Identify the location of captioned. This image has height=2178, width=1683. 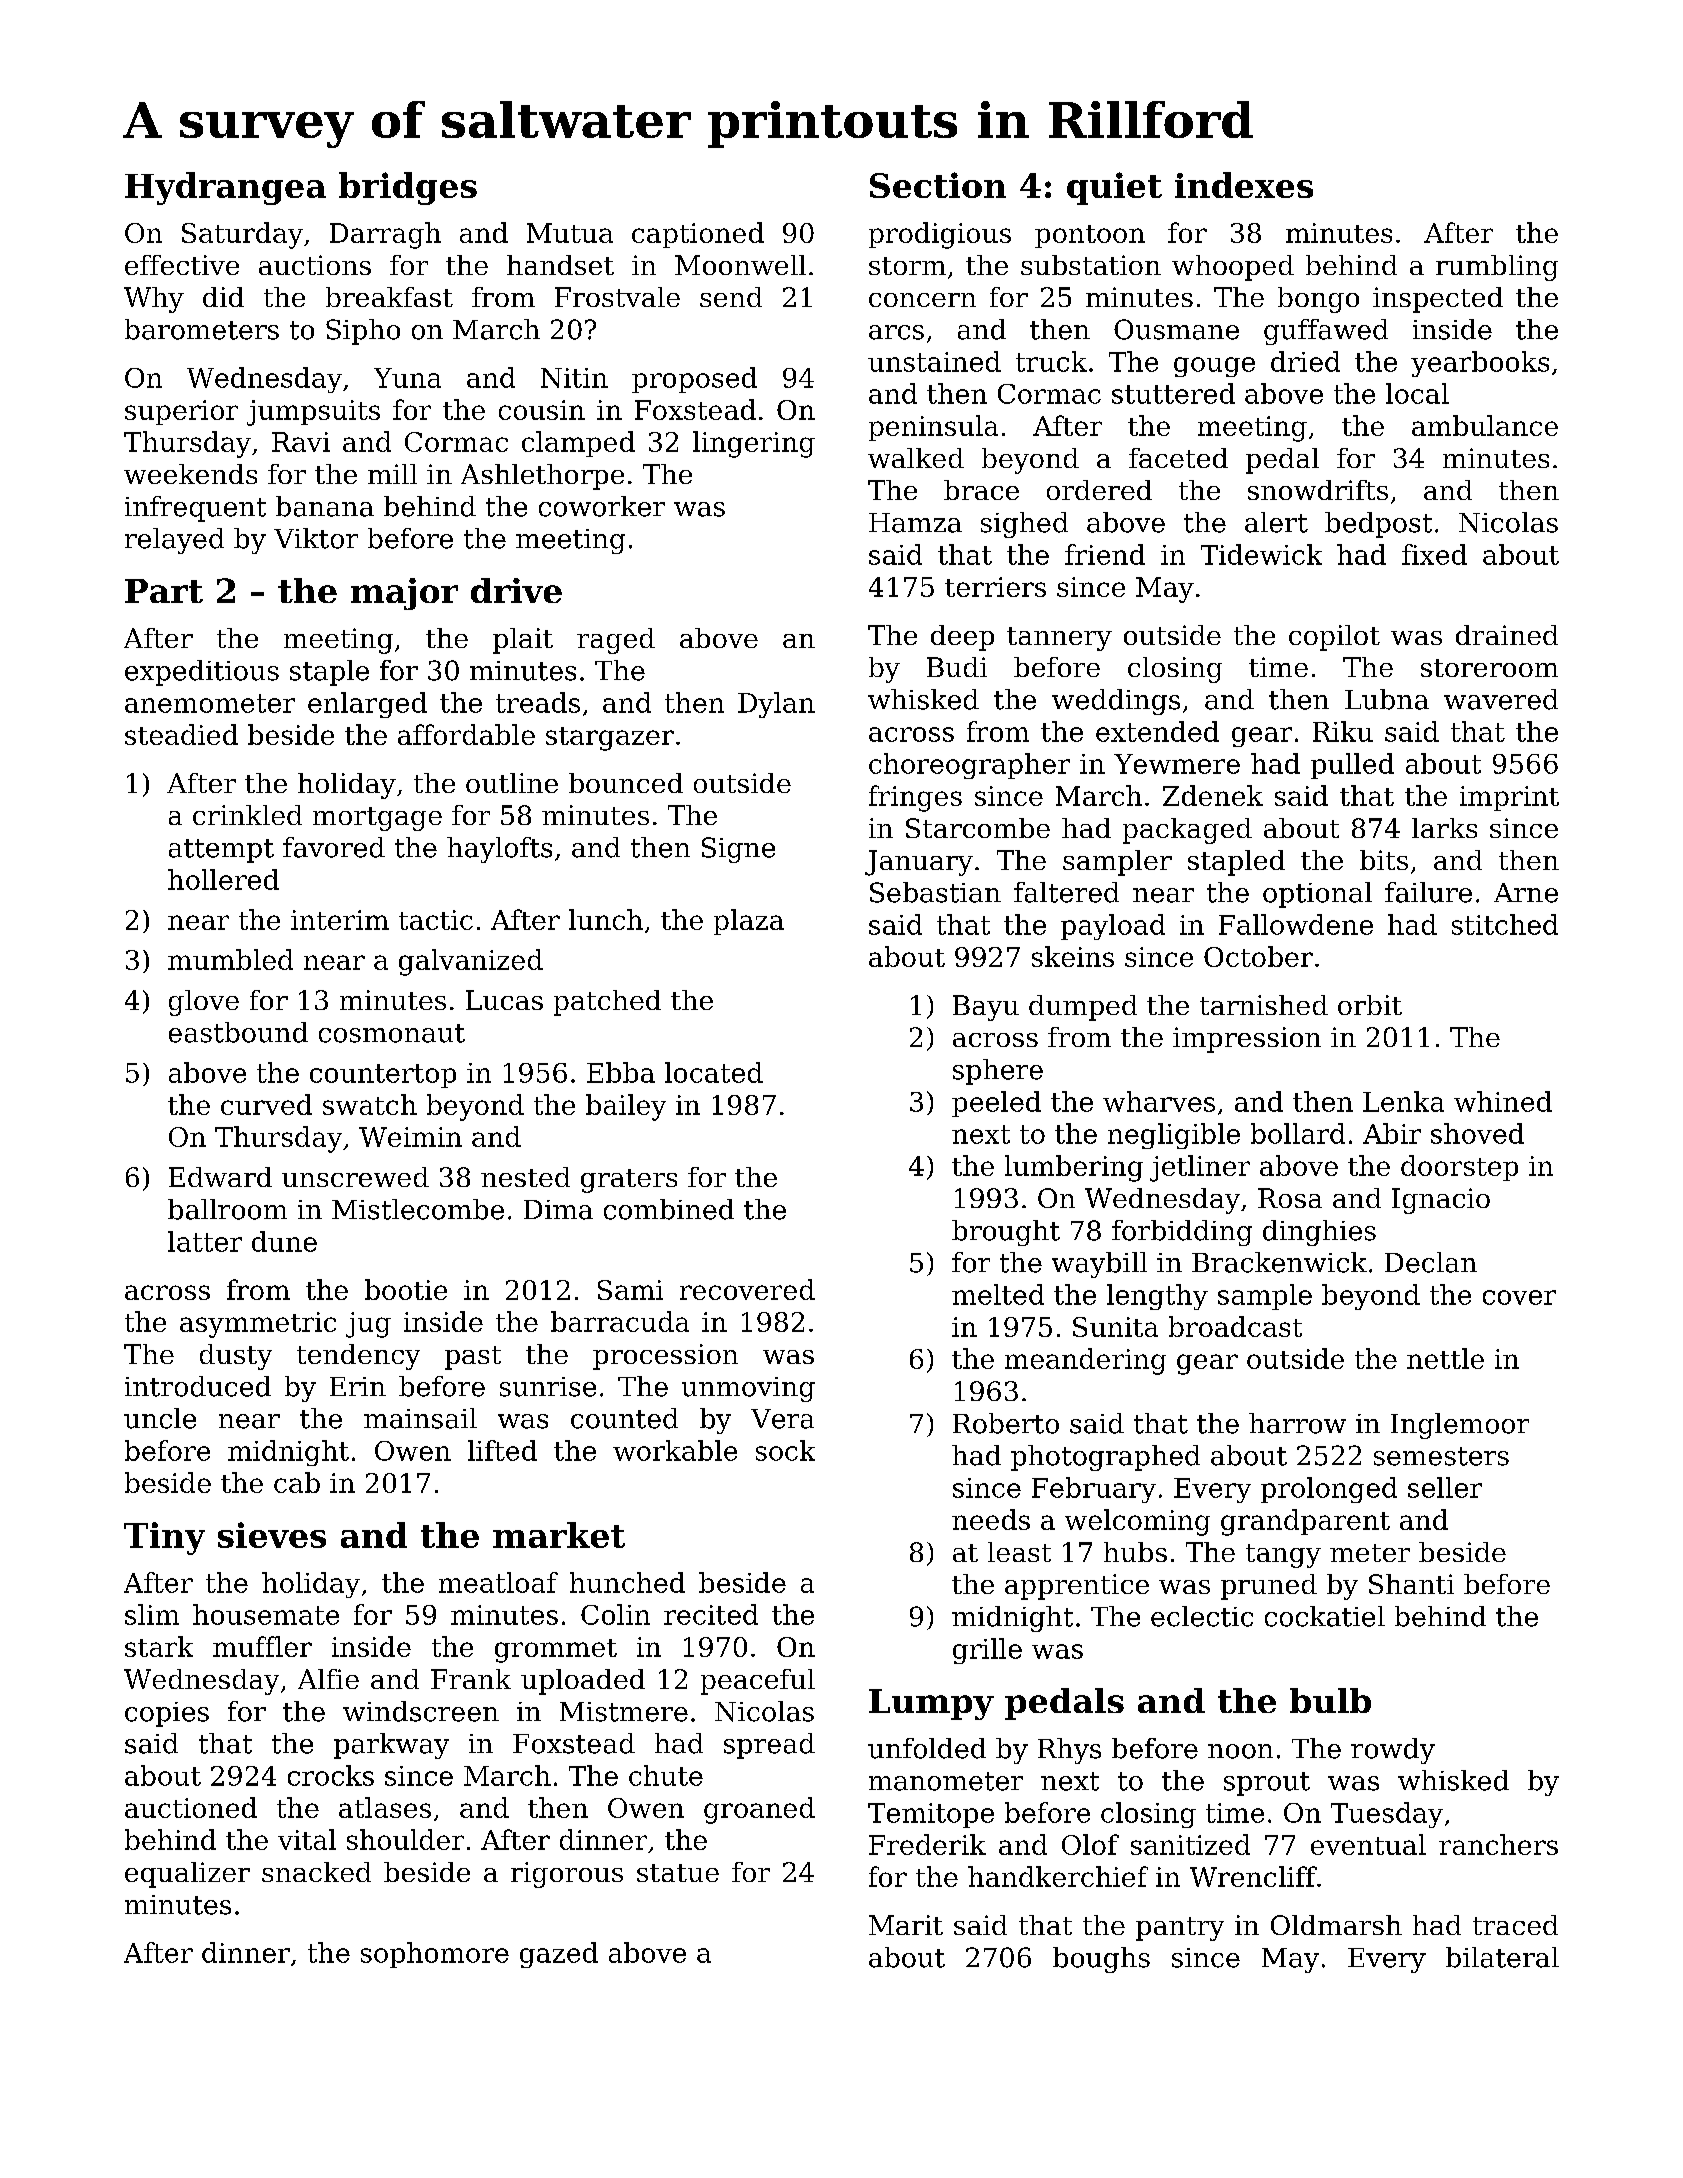
(698, 235).
